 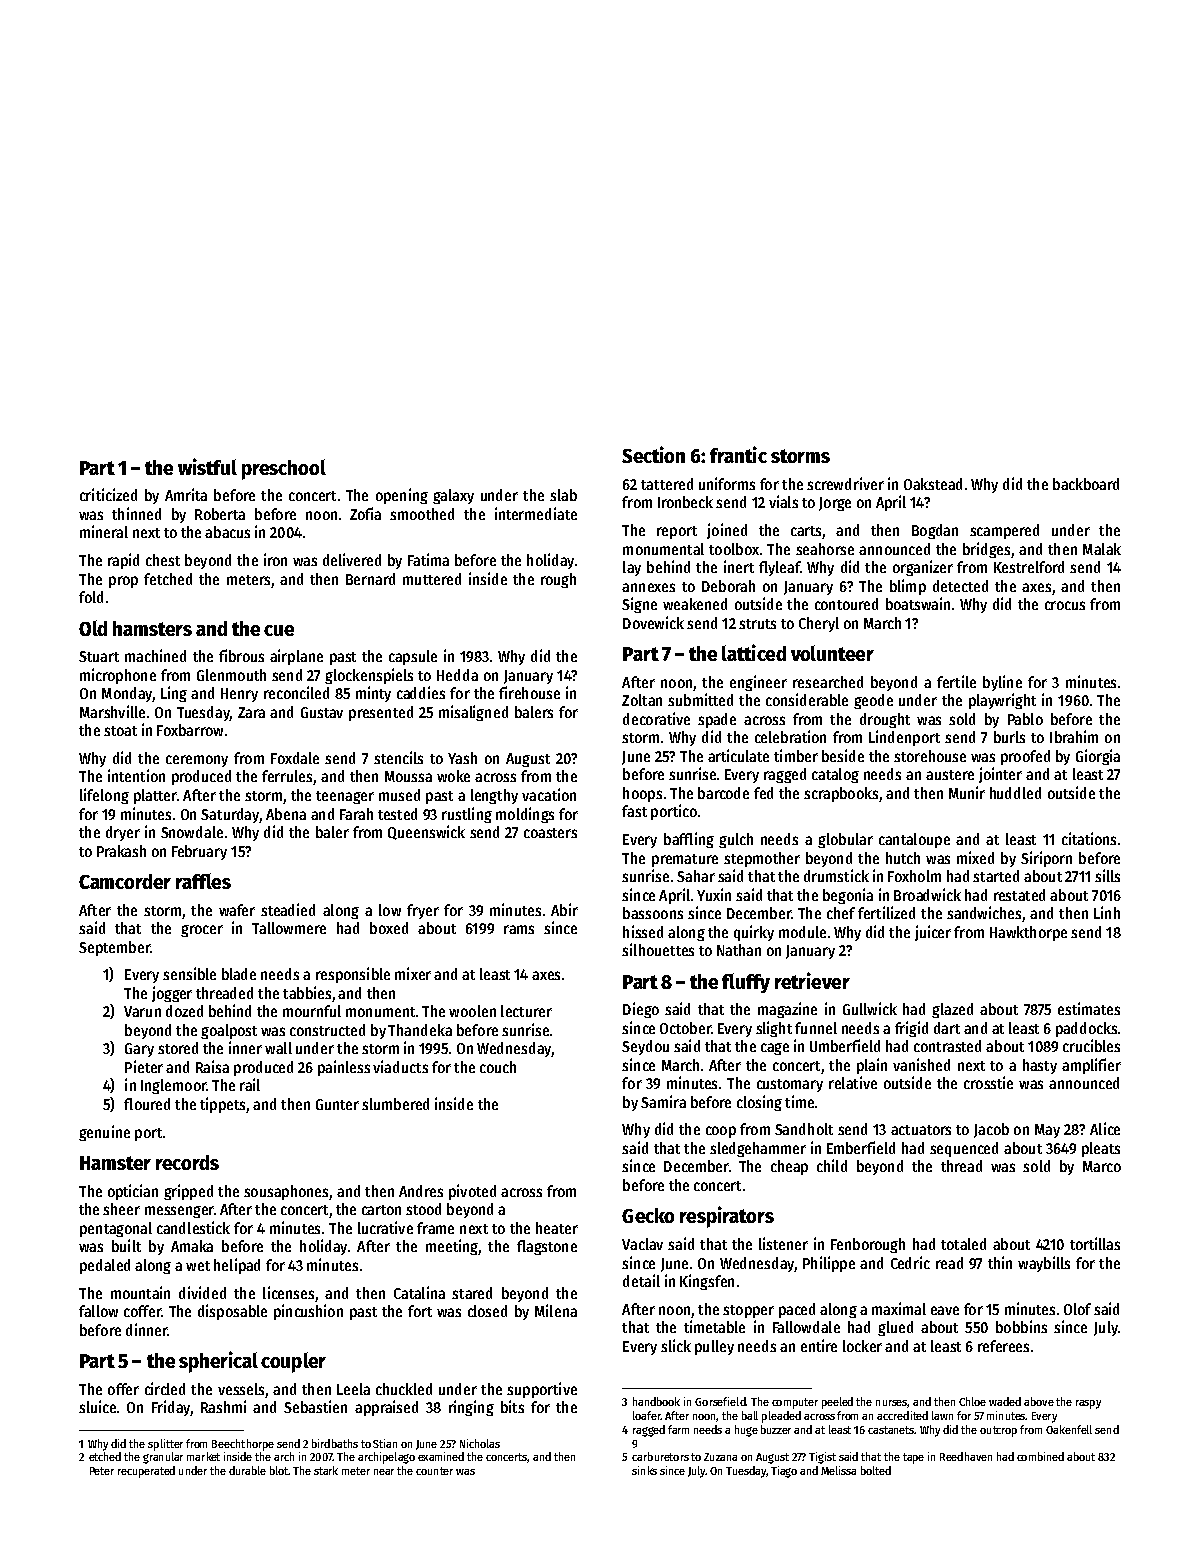 What do you see at coordinates (1015, 793) in the screenshot?
I see `huddled` at bounding box center [1015, 793].
